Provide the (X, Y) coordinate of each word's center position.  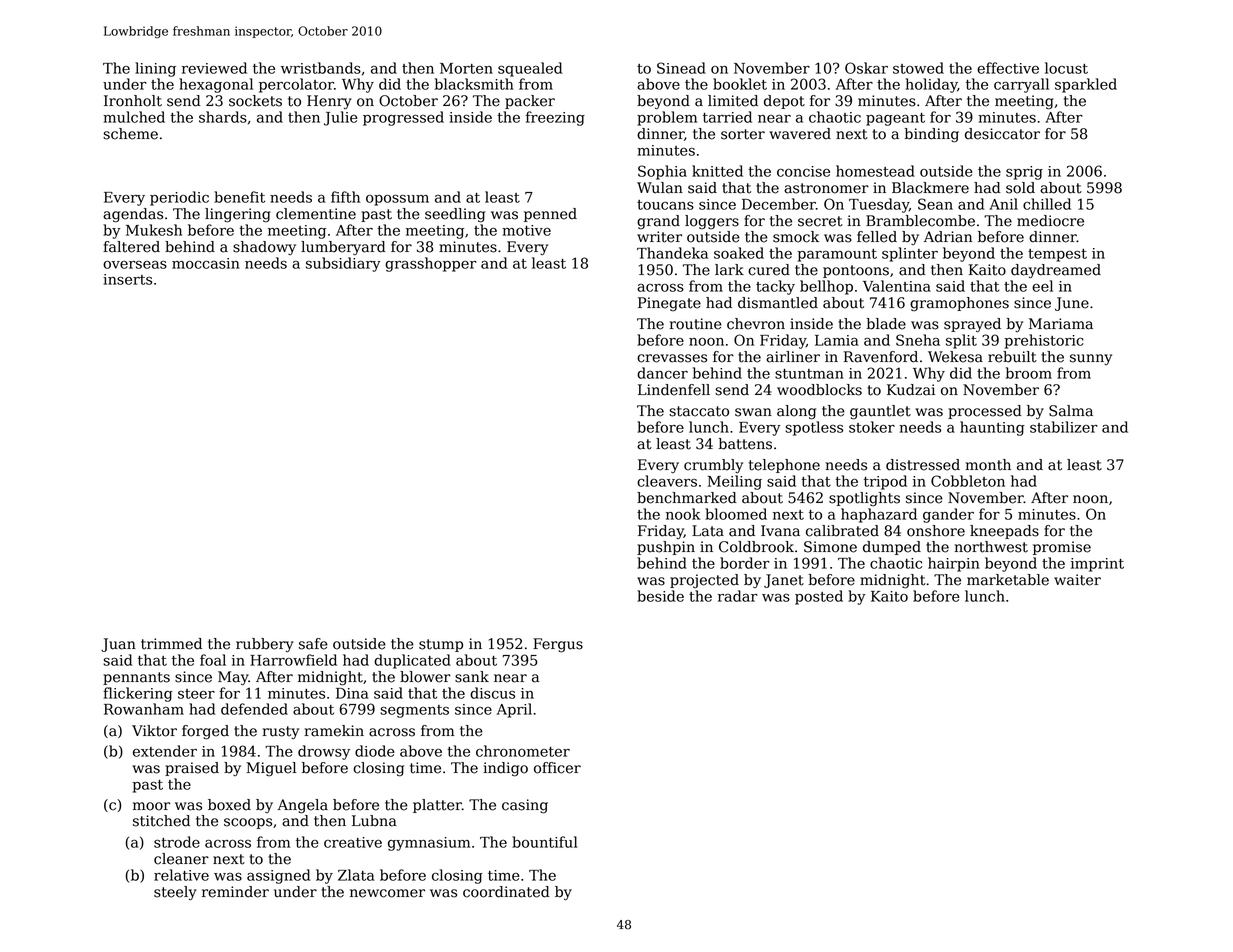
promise (1062, 548)
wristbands (321, 68)
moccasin (206, 263)
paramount (837, 255)
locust (1066, 68)
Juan (118, 645)
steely (175, 893)
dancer (662, 373)
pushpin (666, 548)
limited (733, 101)
